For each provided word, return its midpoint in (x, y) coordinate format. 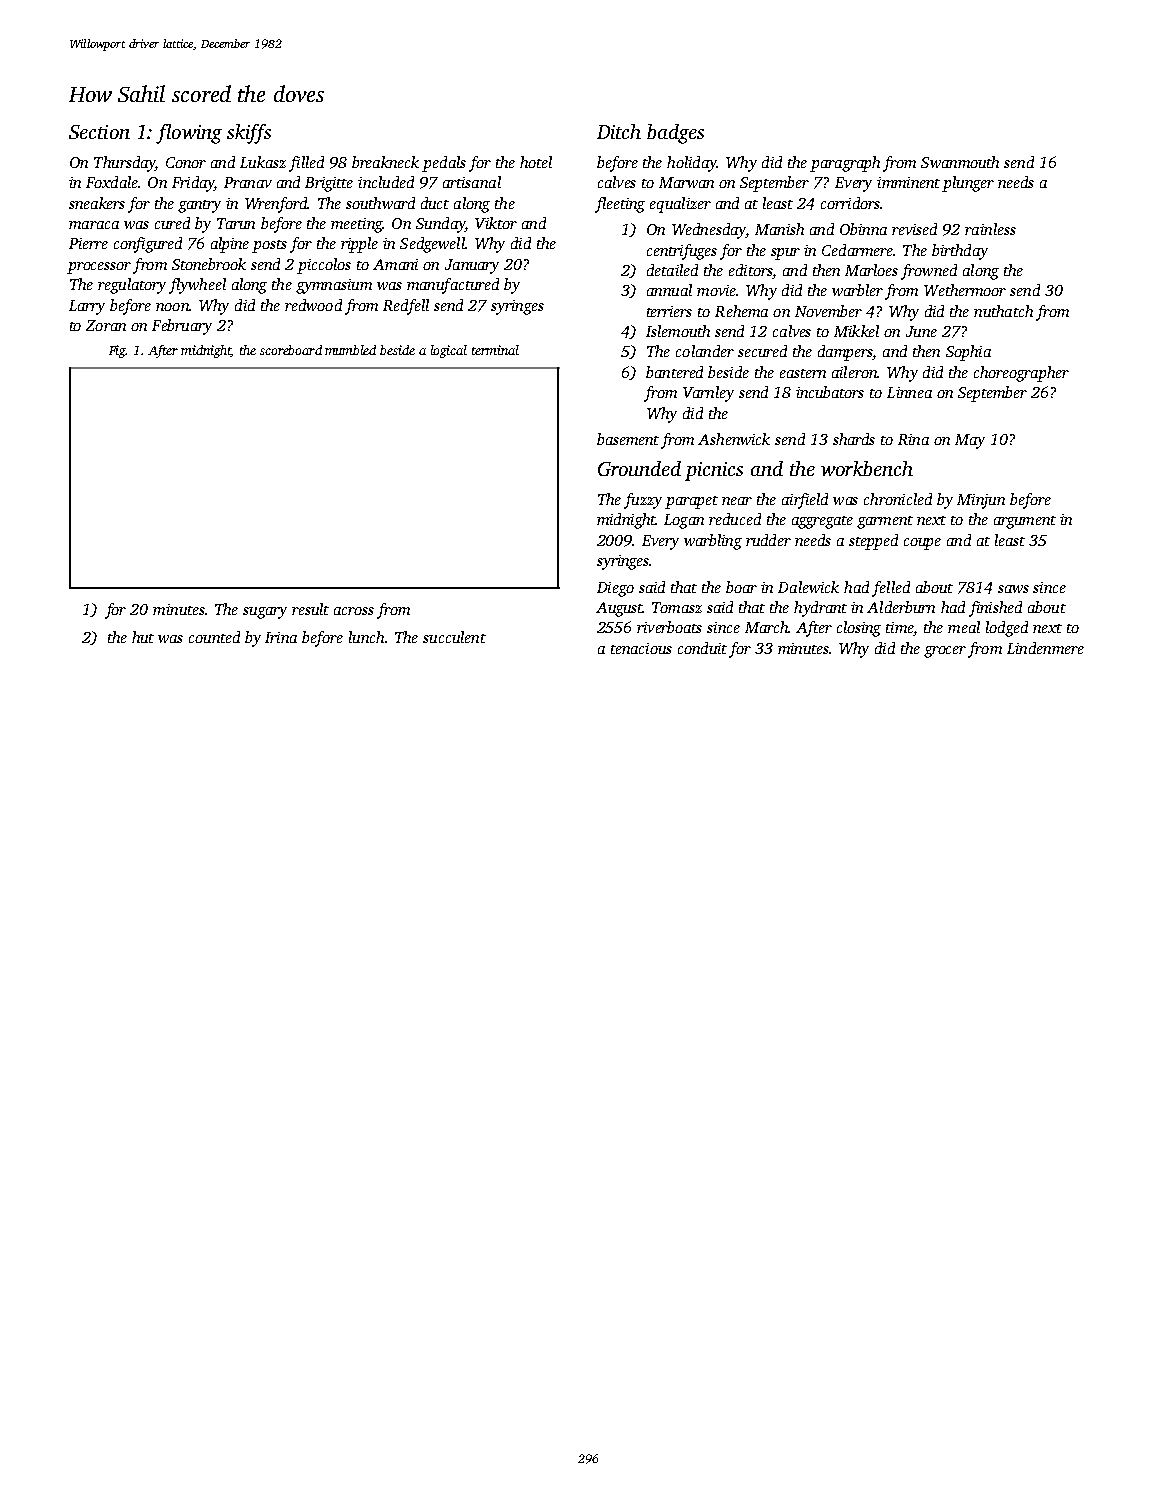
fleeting (620, 205)
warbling (713, 542)
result (310, 609)
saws (1013, 589)
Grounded (639, 468)
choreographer (1021, 374)
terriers (669, 311)
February (182, 327)
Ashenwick (734, 439)
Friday (193, 184)
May (970, 441)
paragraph (845, 164)
